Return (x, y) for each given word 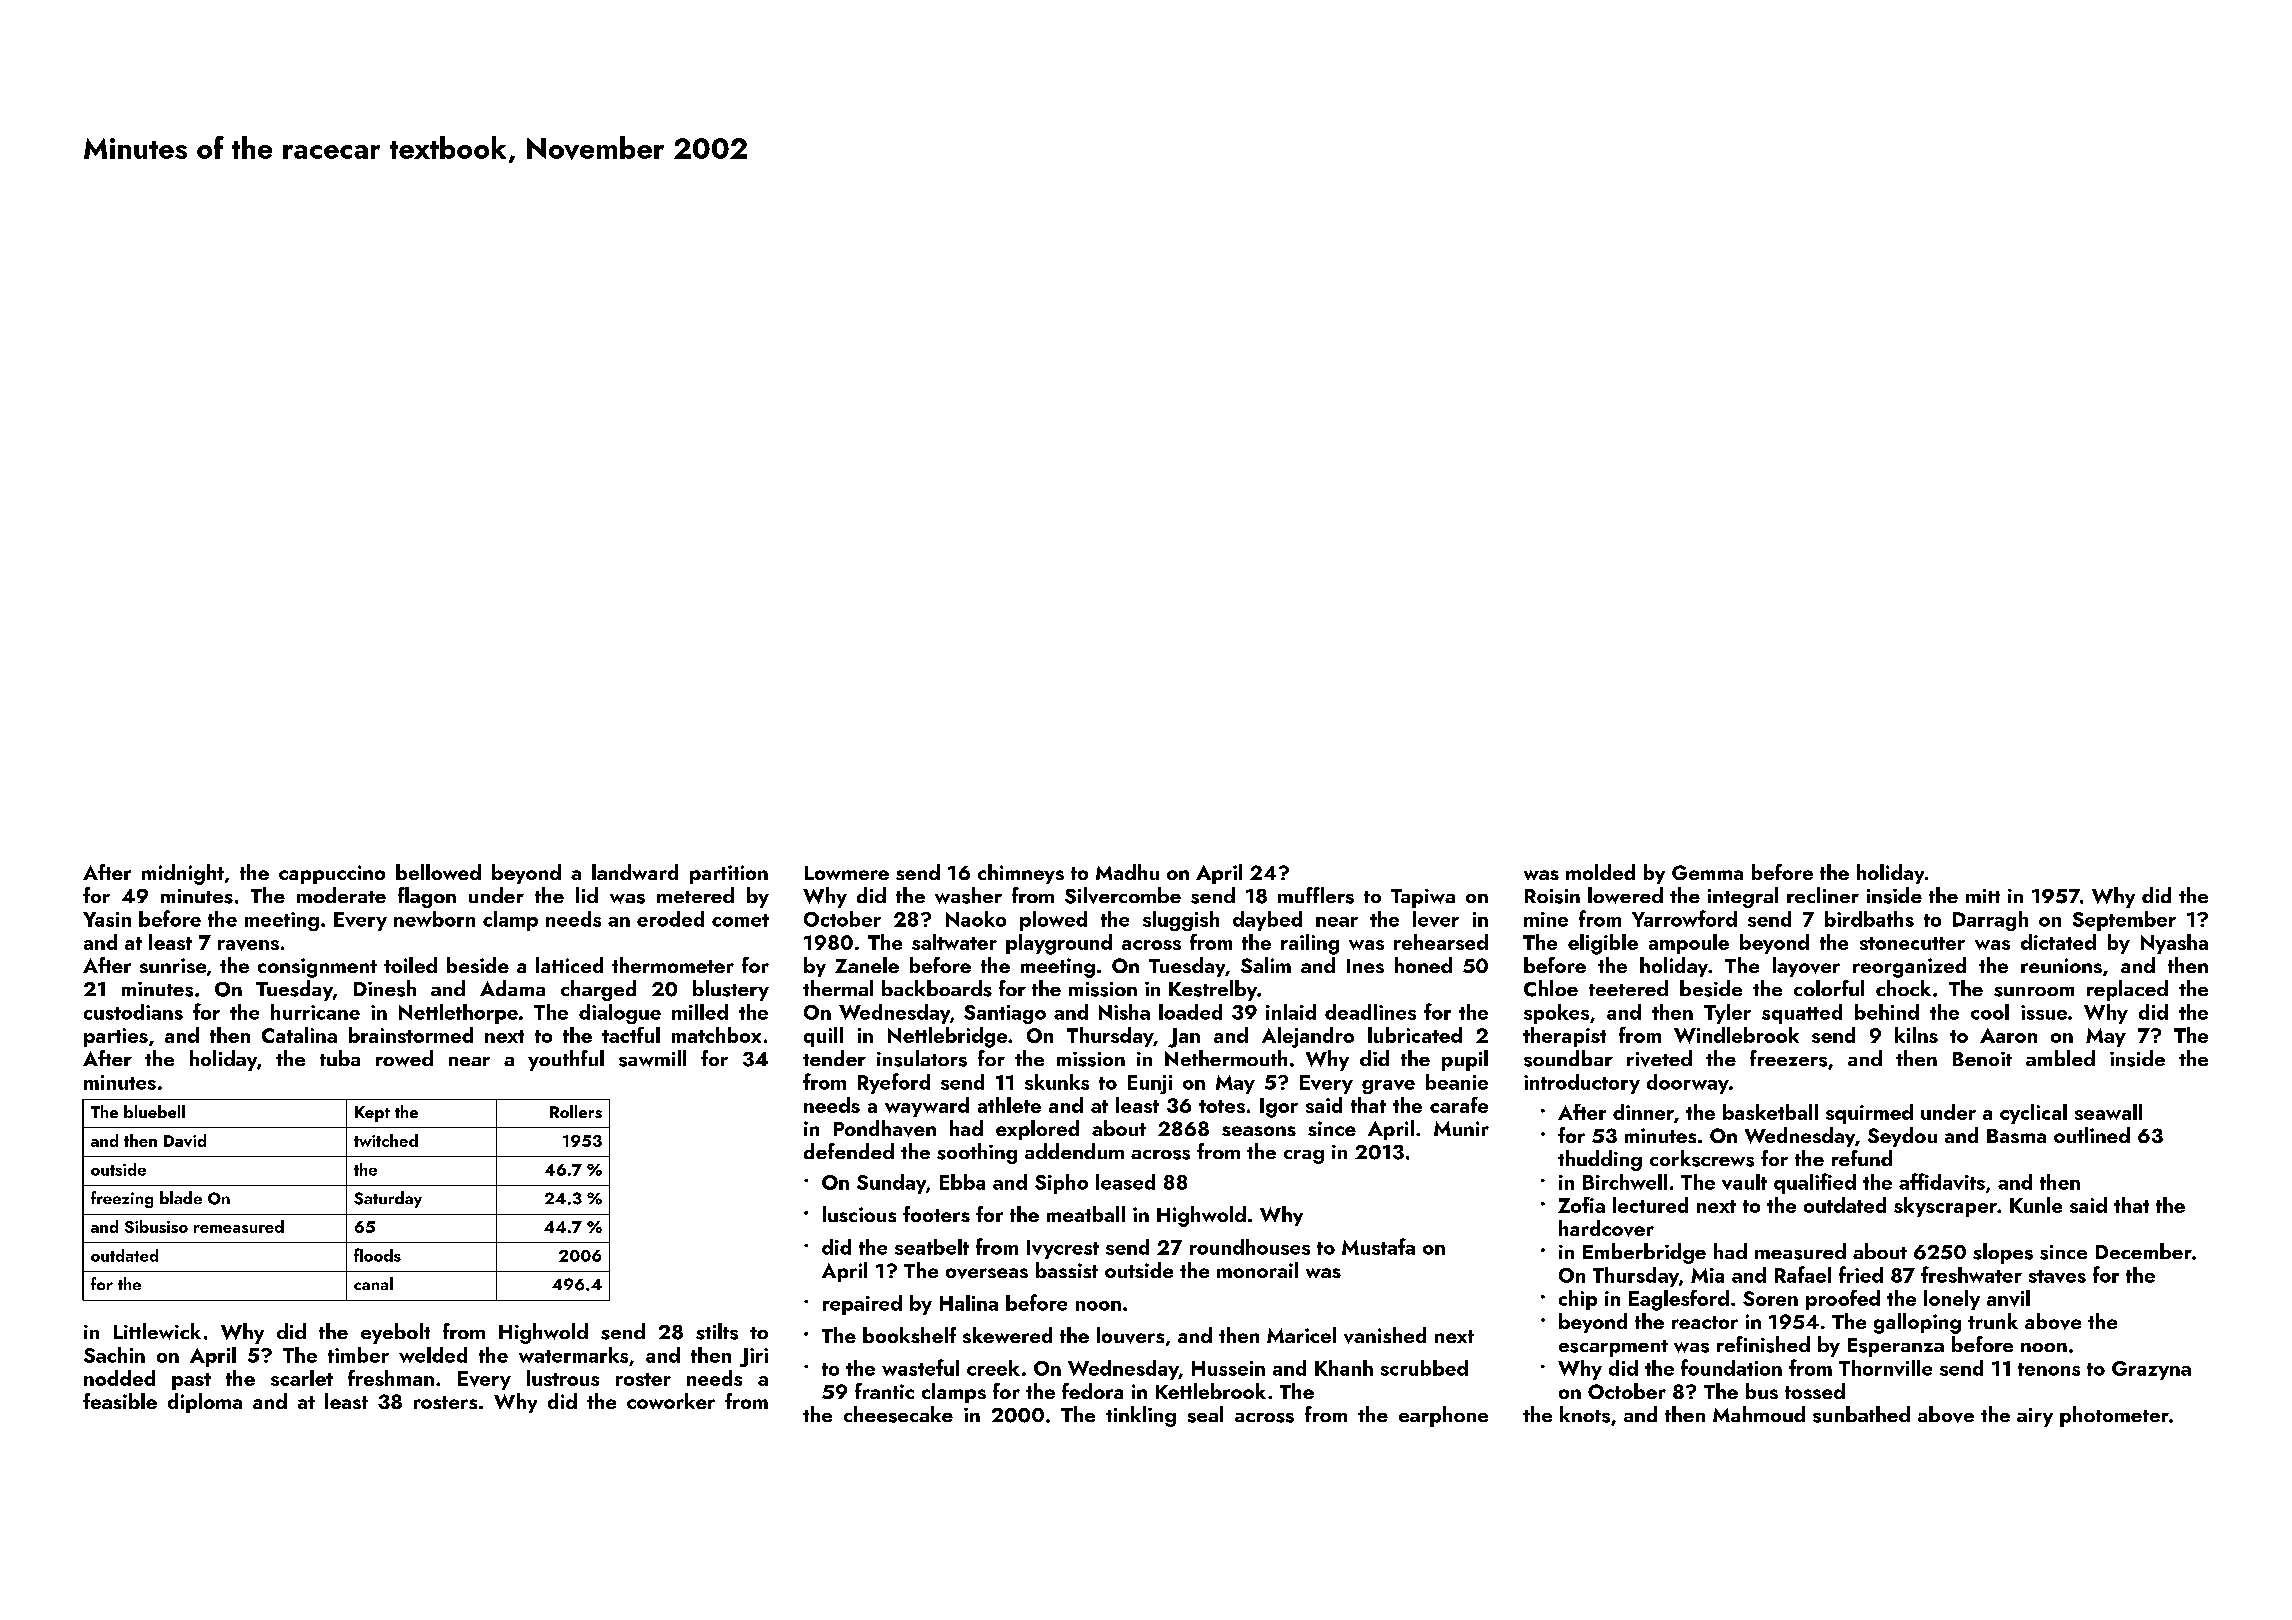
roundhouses (1250, 1247)
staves (2057, 1276)
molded (1600, 872)
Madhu (1127, 872)
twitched (386, 1140)
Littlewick (157, 1331)
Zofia (1581, 1205)
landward (635, 872)
